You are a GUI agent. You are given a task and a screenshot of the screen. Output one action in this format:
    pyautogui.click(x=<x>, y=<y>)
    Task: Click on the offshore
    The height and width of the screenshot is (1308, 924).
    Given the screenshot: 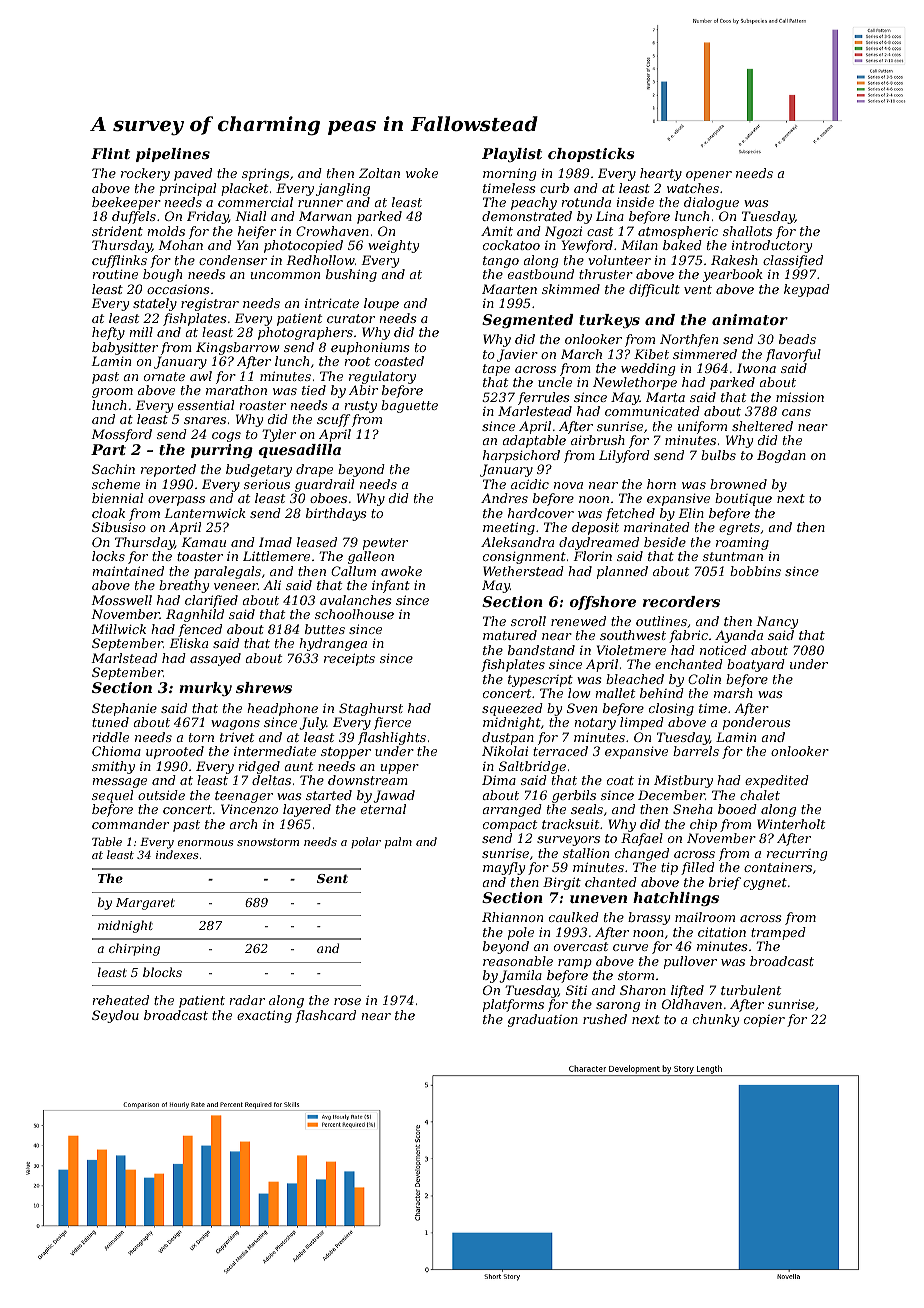 What is the action you would take?
    pyautogui.click(x=603, y=603)
